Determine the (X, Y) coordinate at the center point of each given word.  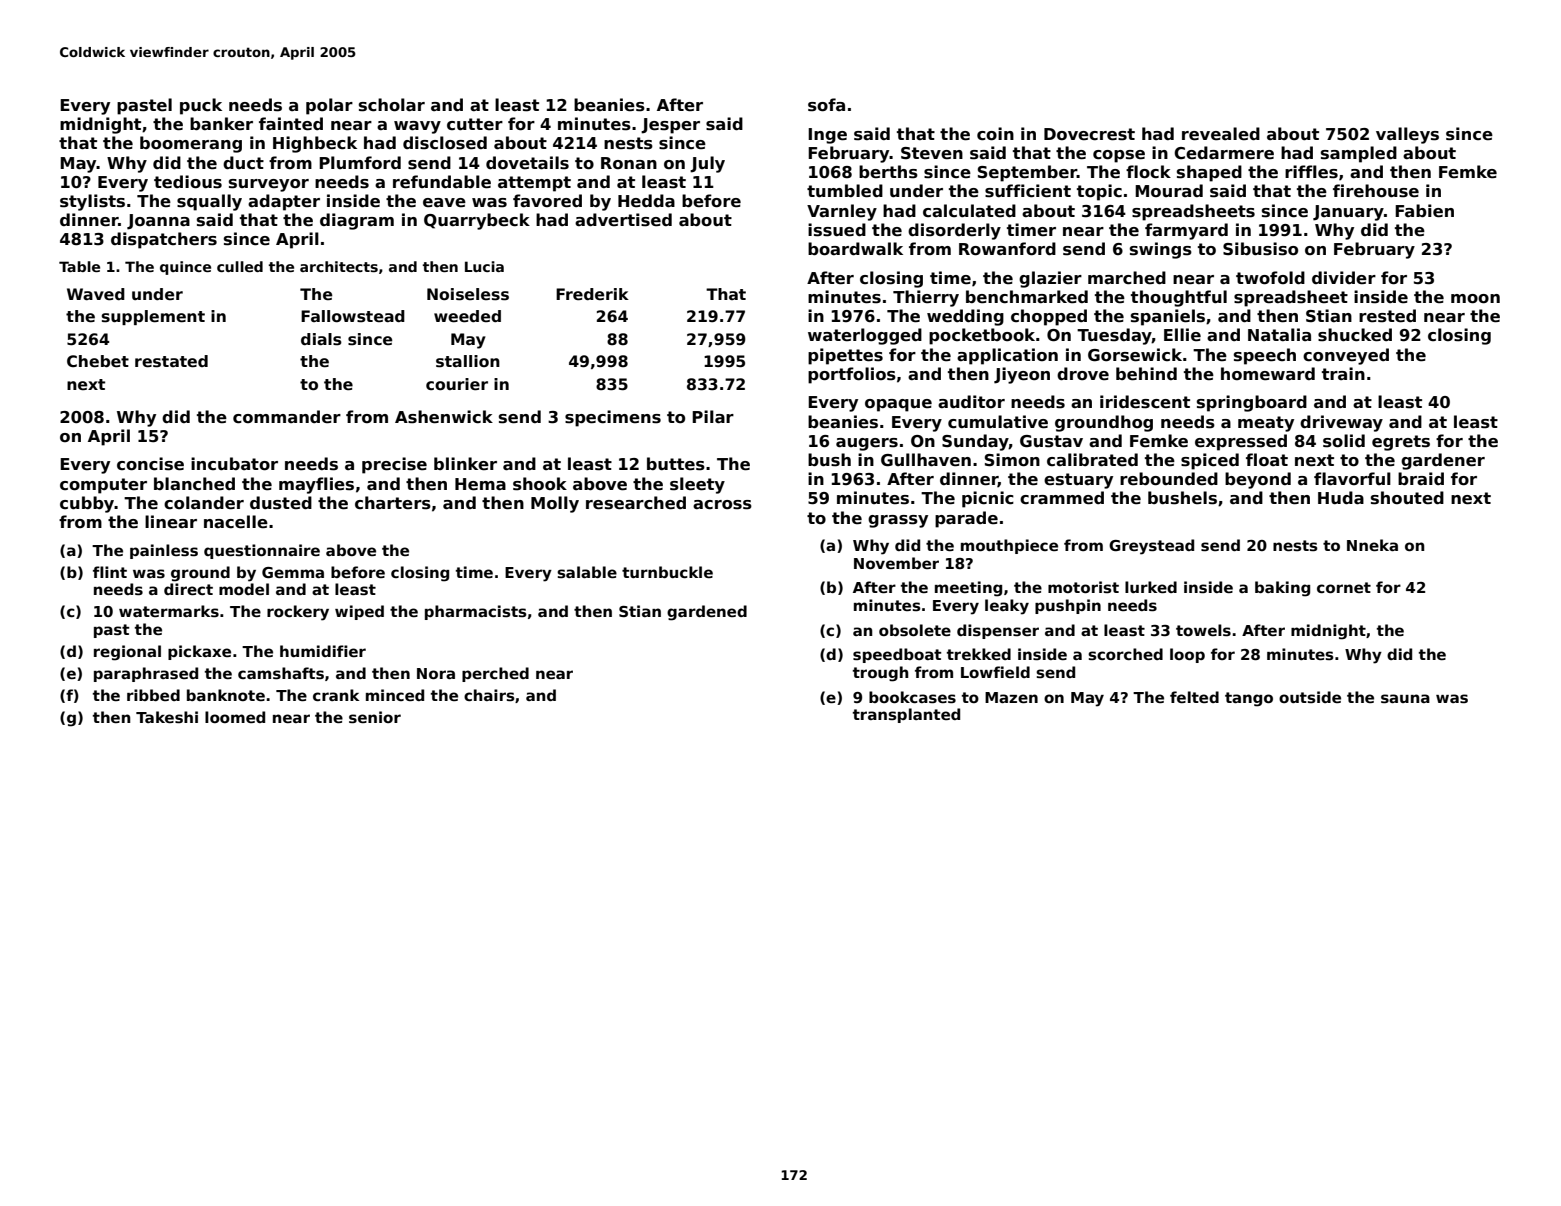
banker (221, 124)
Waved (96, 294)
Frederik (592, 294)
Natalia (1279, 334)
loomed (235, 717)
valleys (1407, 135)
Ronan (629, 163)
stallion (468, 361)
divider (1344, 278)
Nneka (1372, 545)
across (722, 505)
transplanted (906, 715)
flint (110, 572)
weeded (467, 316)
